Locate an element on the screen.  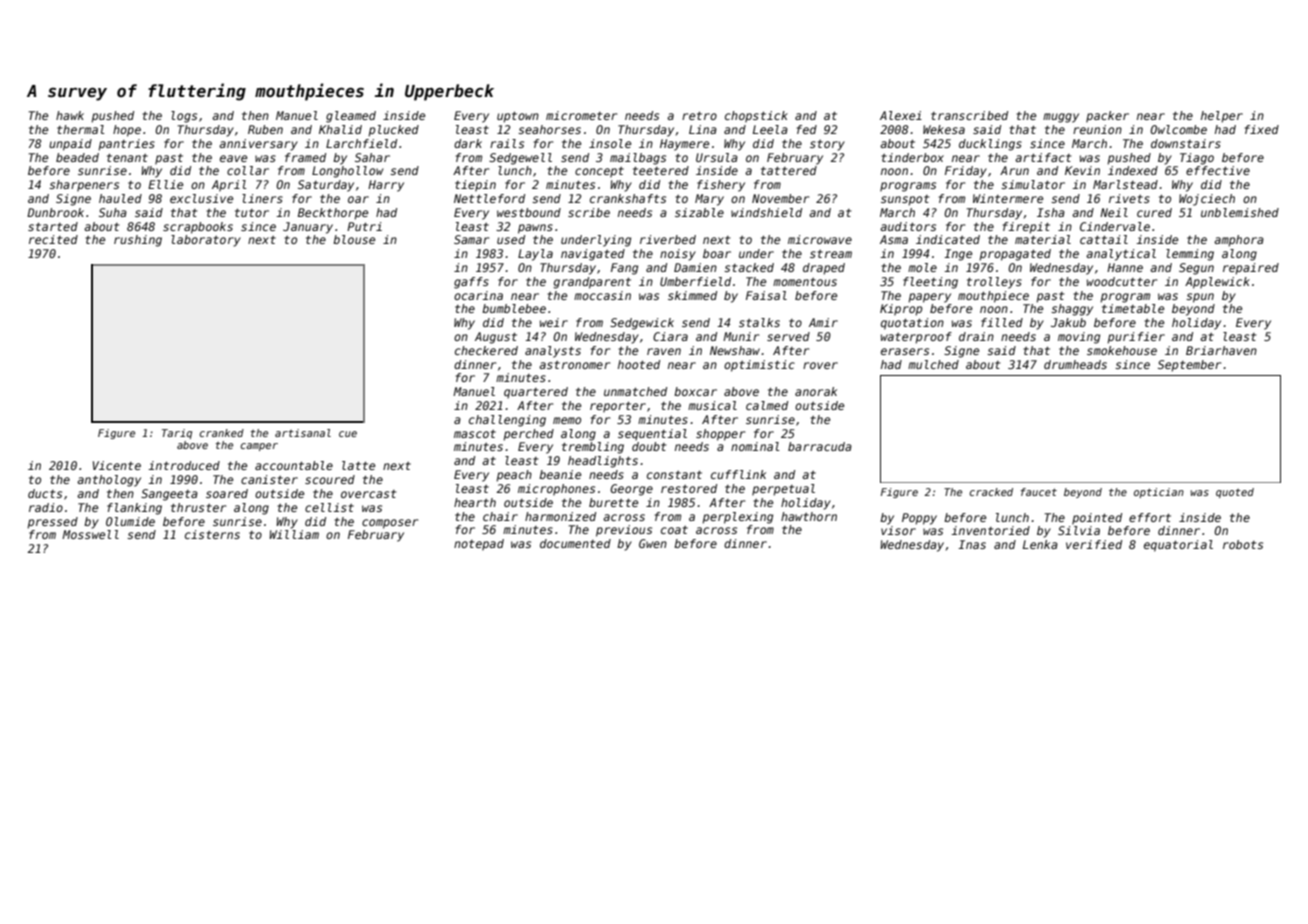
rushing is located at coordinates (138, 241).
